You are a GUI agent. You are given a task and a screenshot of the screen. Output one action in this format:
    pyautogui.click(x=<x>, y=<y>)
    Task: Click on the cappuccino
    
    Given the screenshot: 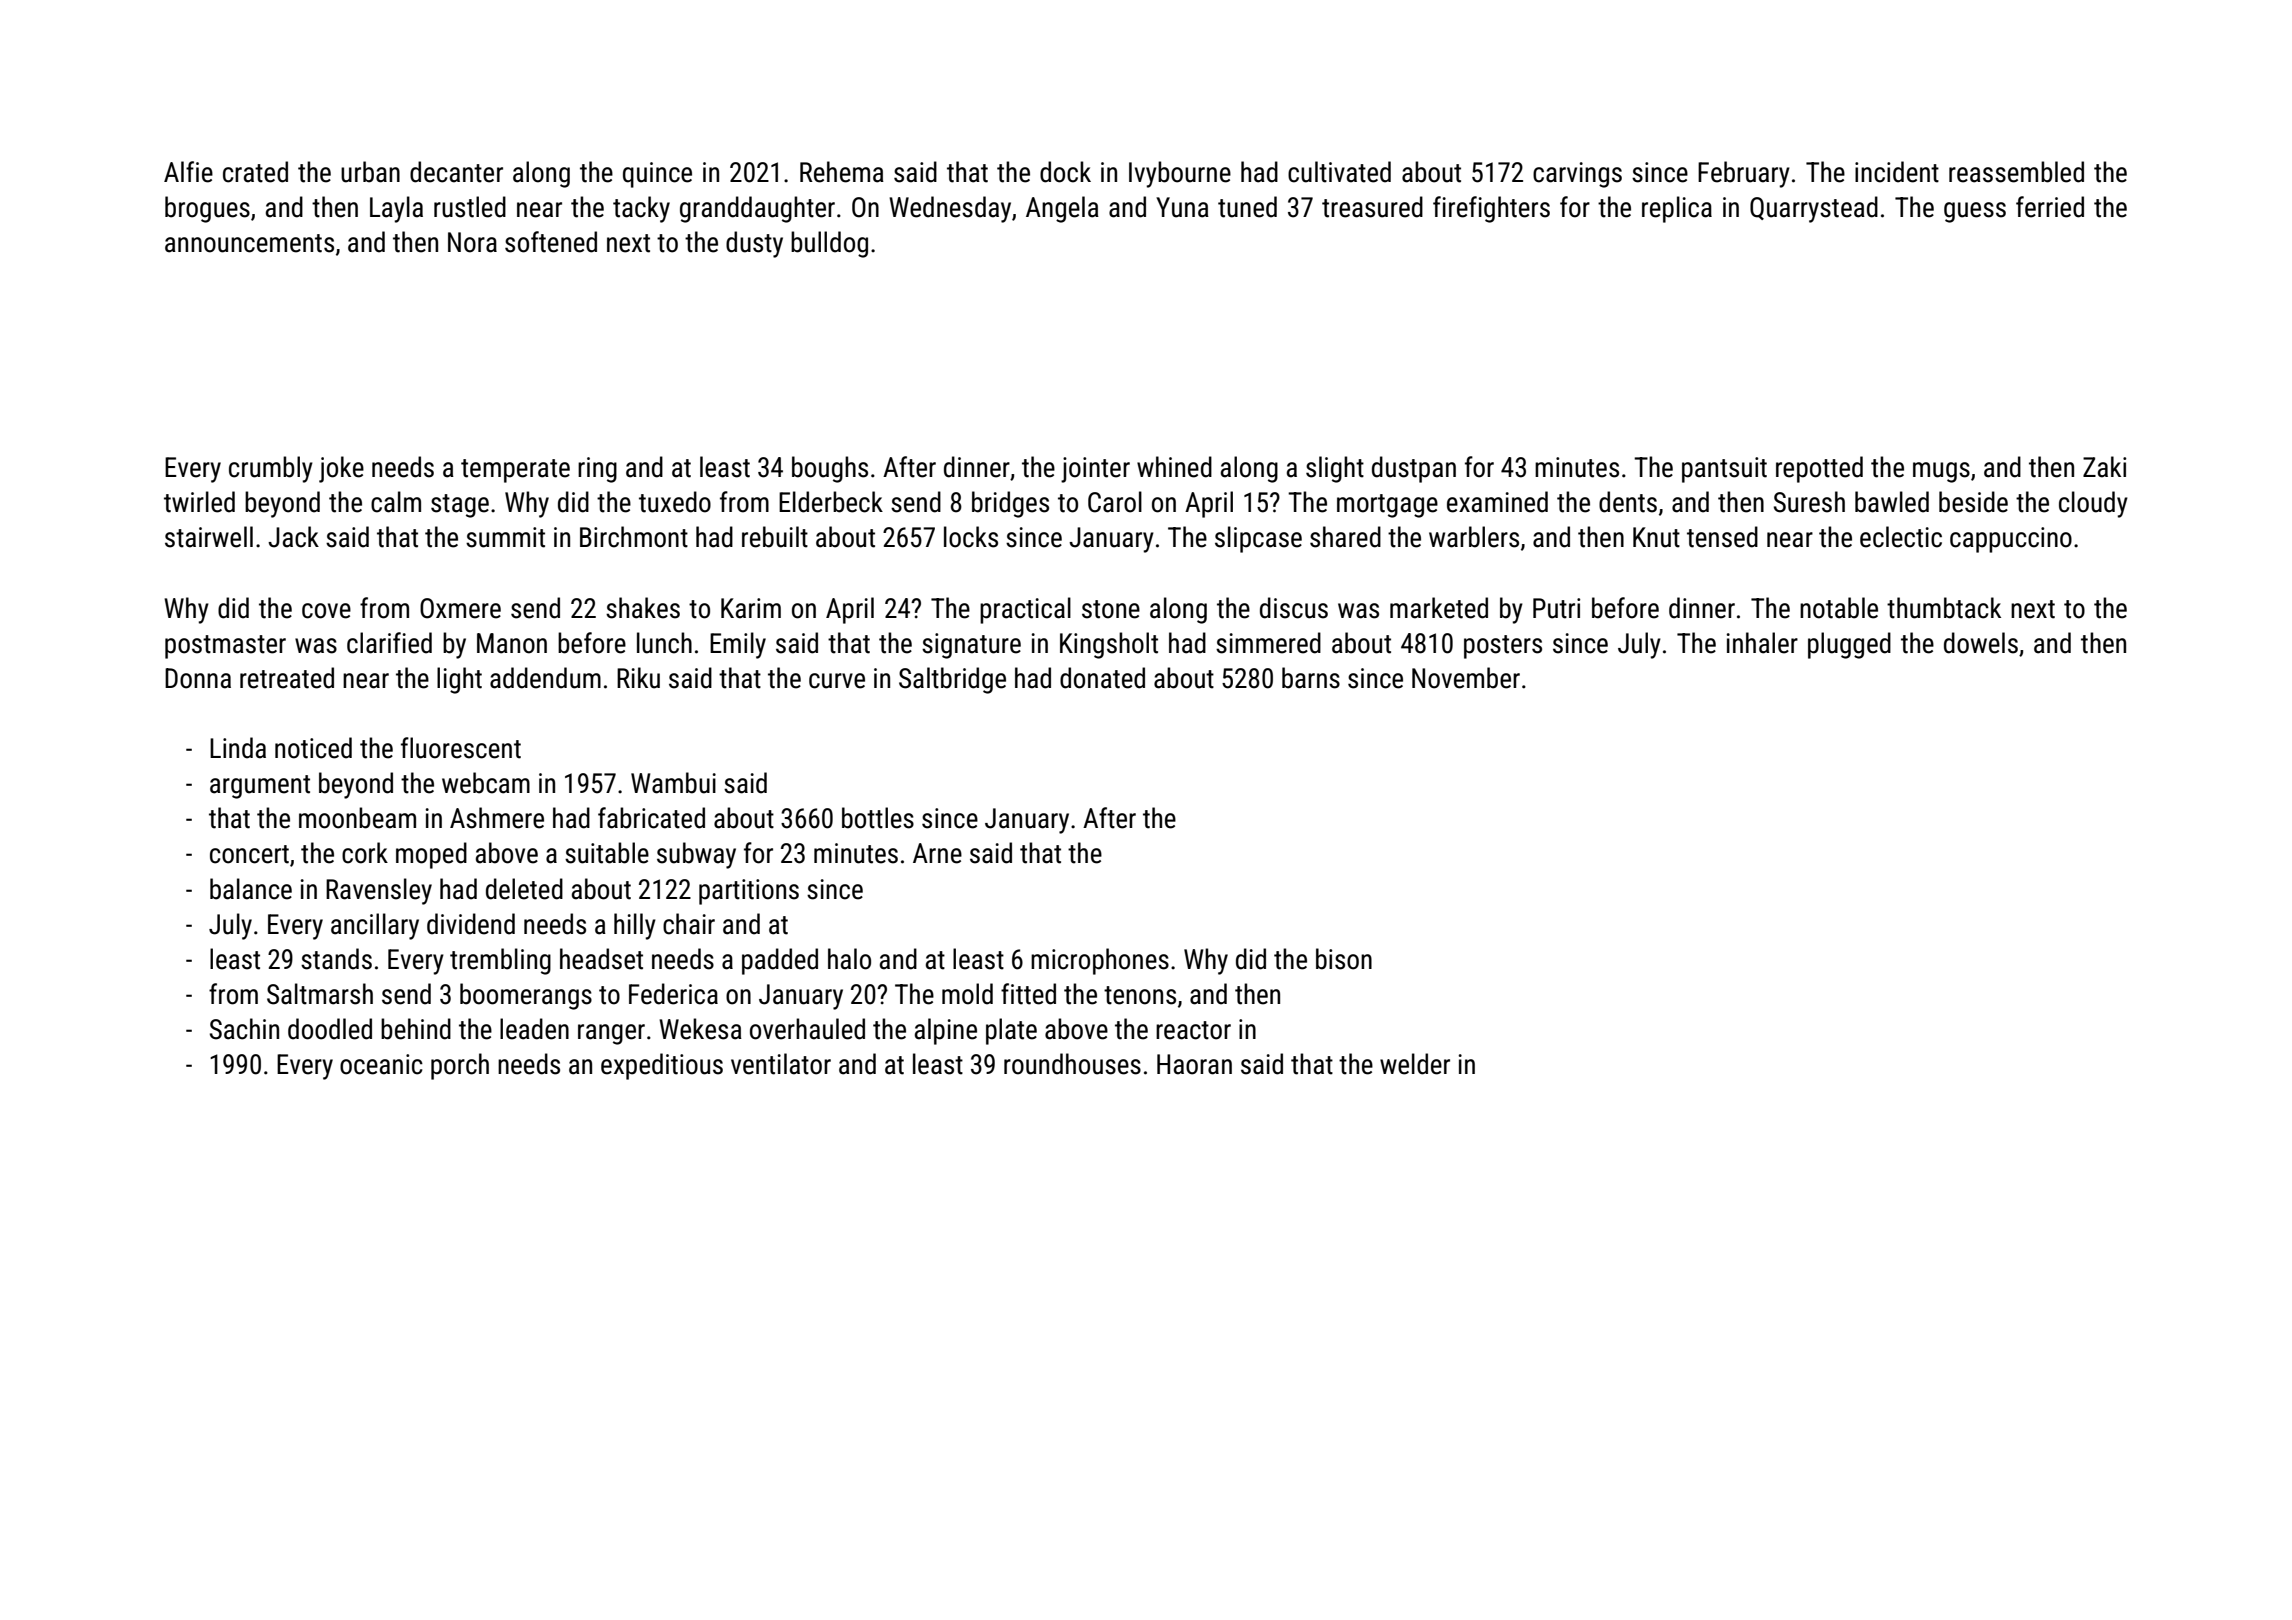 What is the action you would take?
    pyautogui.click(x=2011, y=540)
